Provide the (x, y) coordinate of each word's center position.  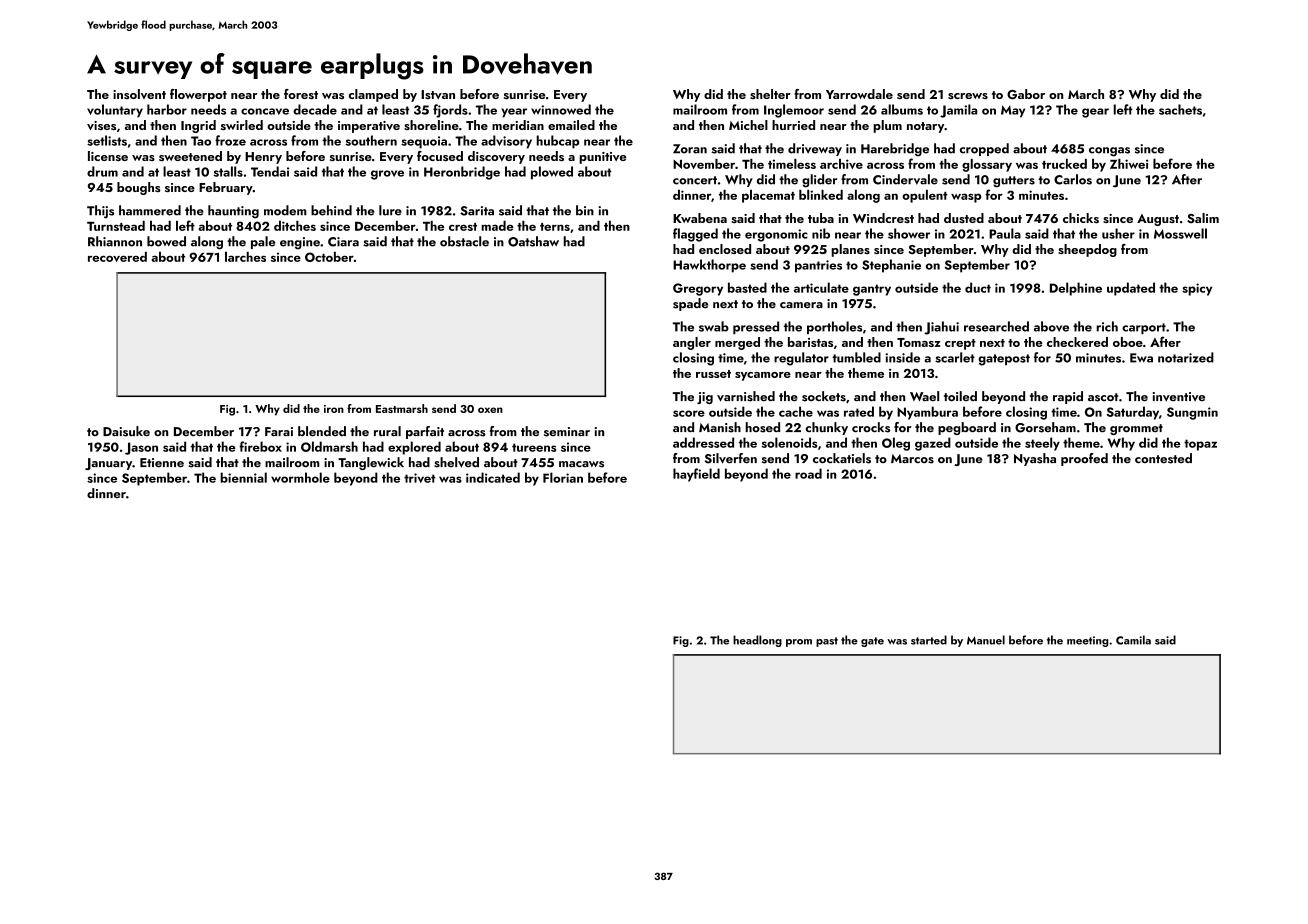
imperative (369, 127)
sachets (1180, 109)
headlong (757, 641)
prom (799, 643)
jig (705, 398)
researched (996, 326)
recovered (117, 257)
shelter (770, 94)
